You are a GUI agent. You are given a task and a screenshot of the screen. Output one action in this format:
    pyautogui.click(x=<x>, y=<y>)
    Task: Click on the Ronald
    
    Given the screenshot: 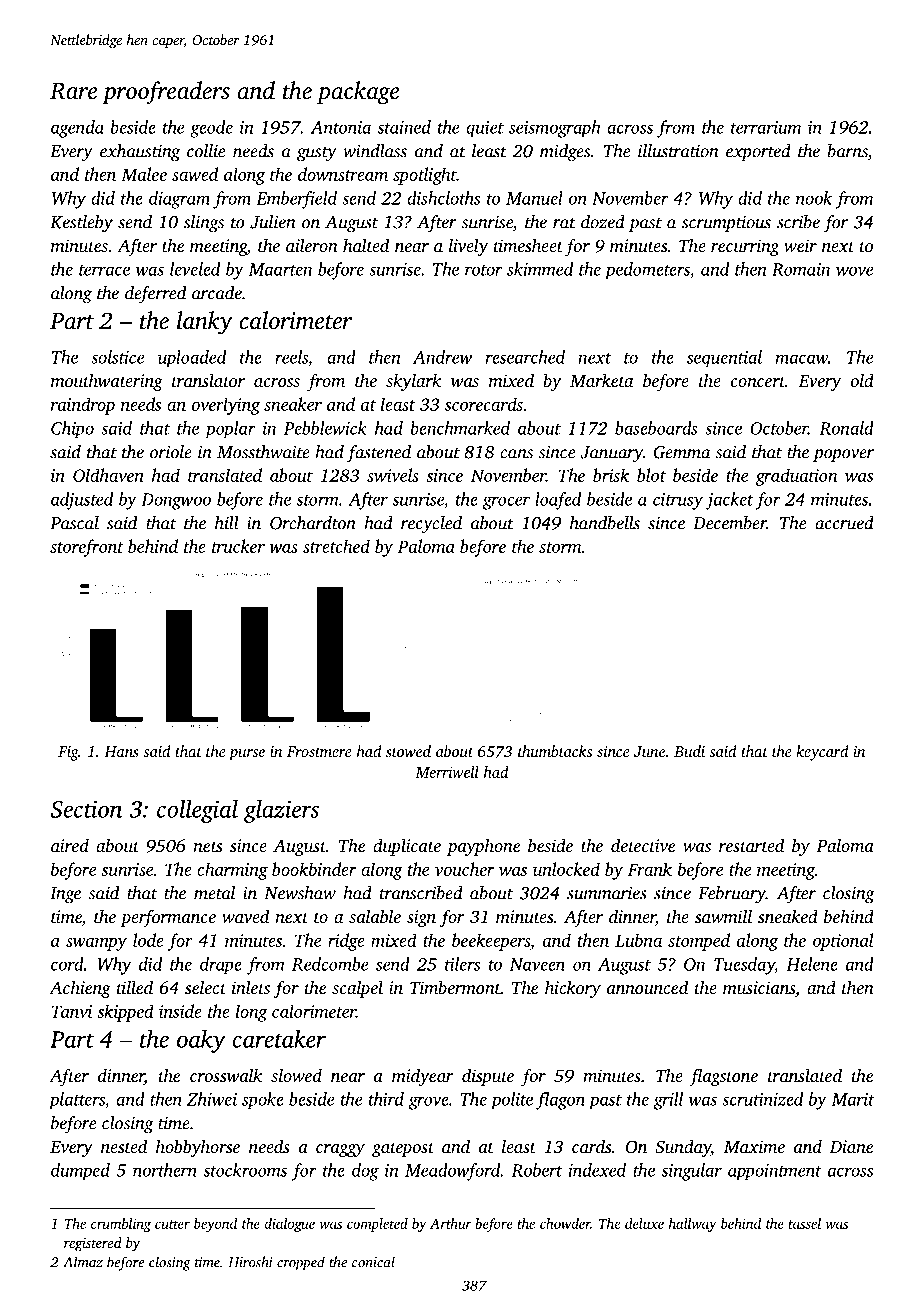 What is the action you would take?
    pyautogui.click(x=847, y=428)
